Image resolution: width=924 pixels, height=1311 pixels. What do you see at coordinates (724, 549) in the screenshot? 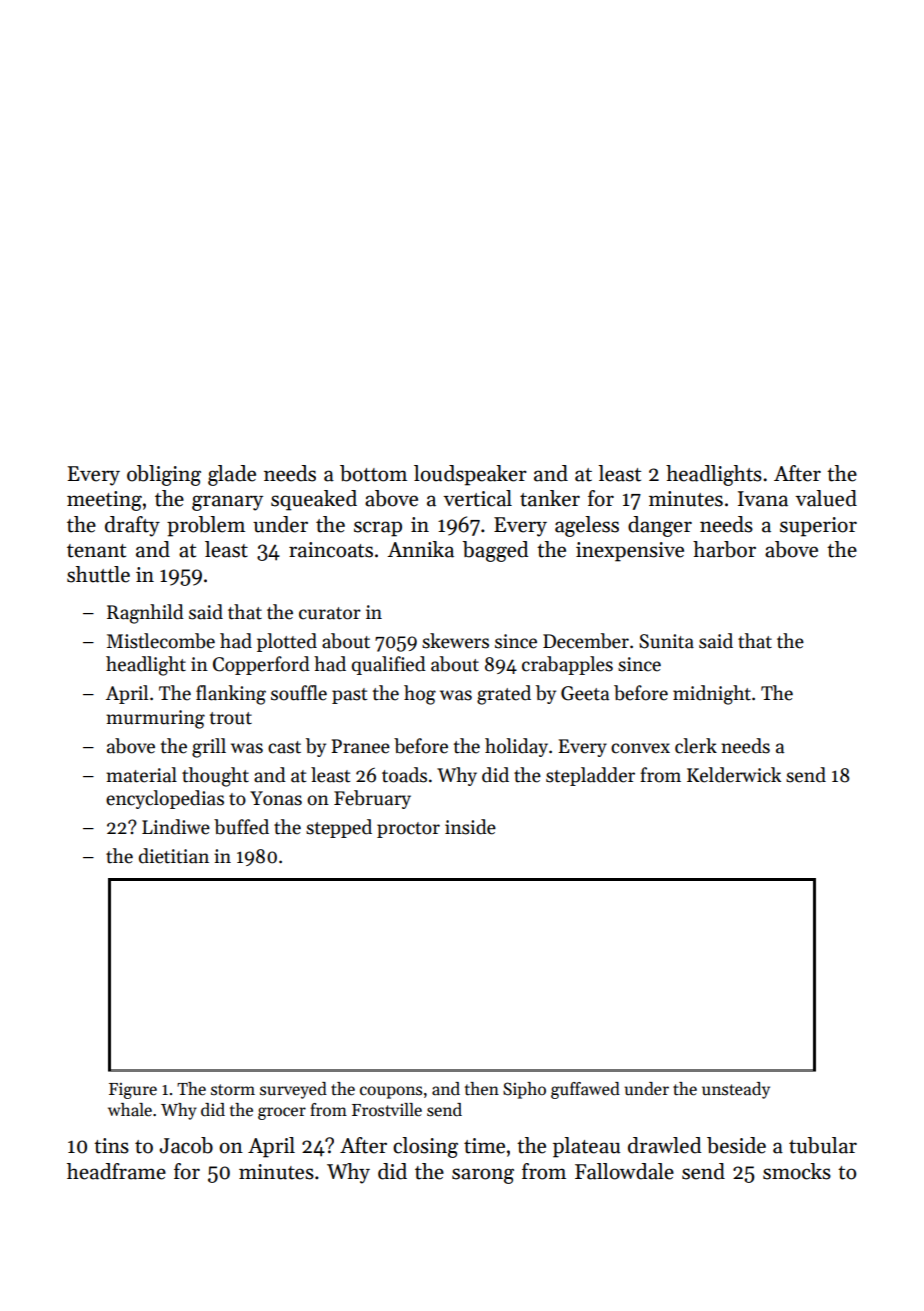
I see `harbor` at bounding box center [724, 549].
